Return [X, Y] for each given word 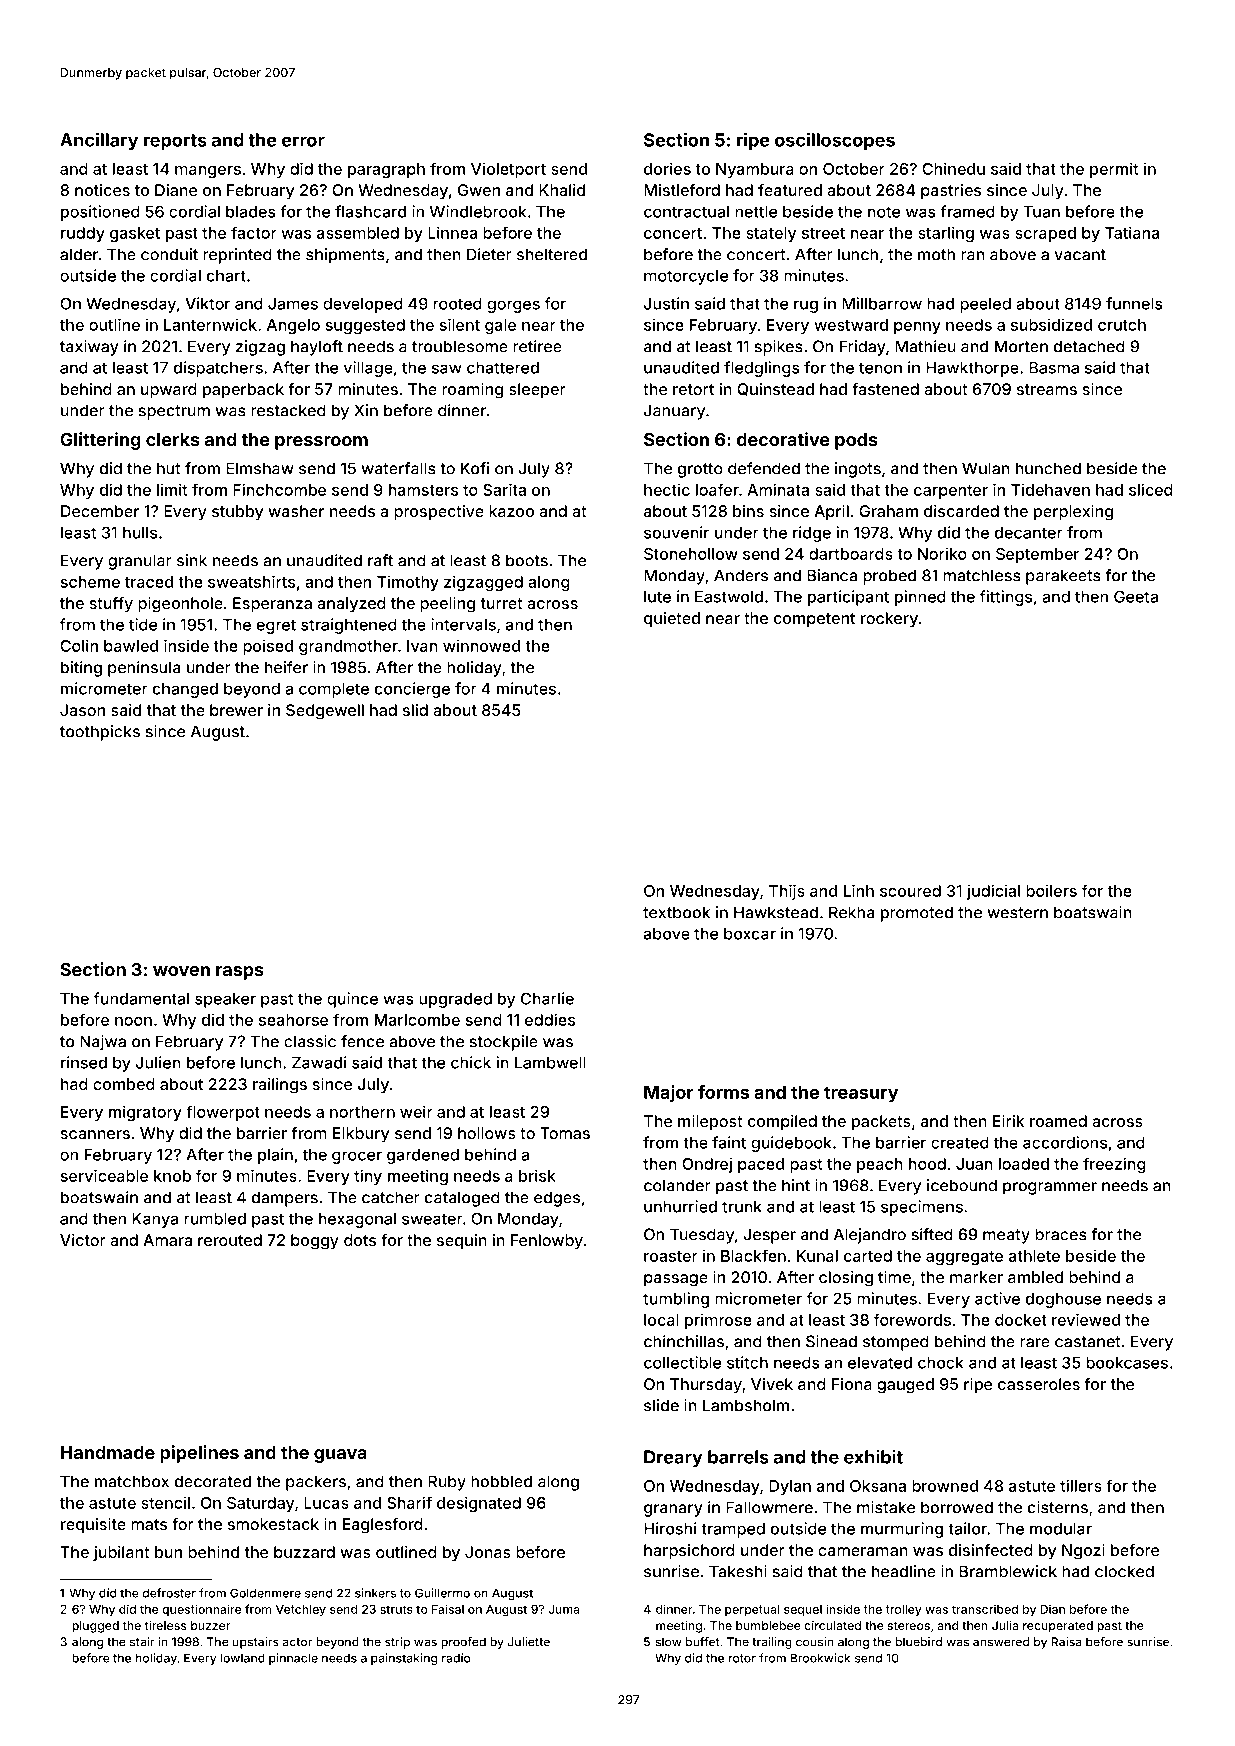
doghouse [1063, 1300]
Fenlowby [547, 1242]
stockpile [503, 1043]
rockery [889, 620]
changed [185, 690]
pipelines [199, 1454]
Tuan [1041, 212]
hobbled [501, 1481]
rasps [240, 973]
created [960, 1143]
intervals [463, 624]
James [293, 304]
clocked [1124, 1571]
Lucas [326, 1503]
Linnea [452, 232]
